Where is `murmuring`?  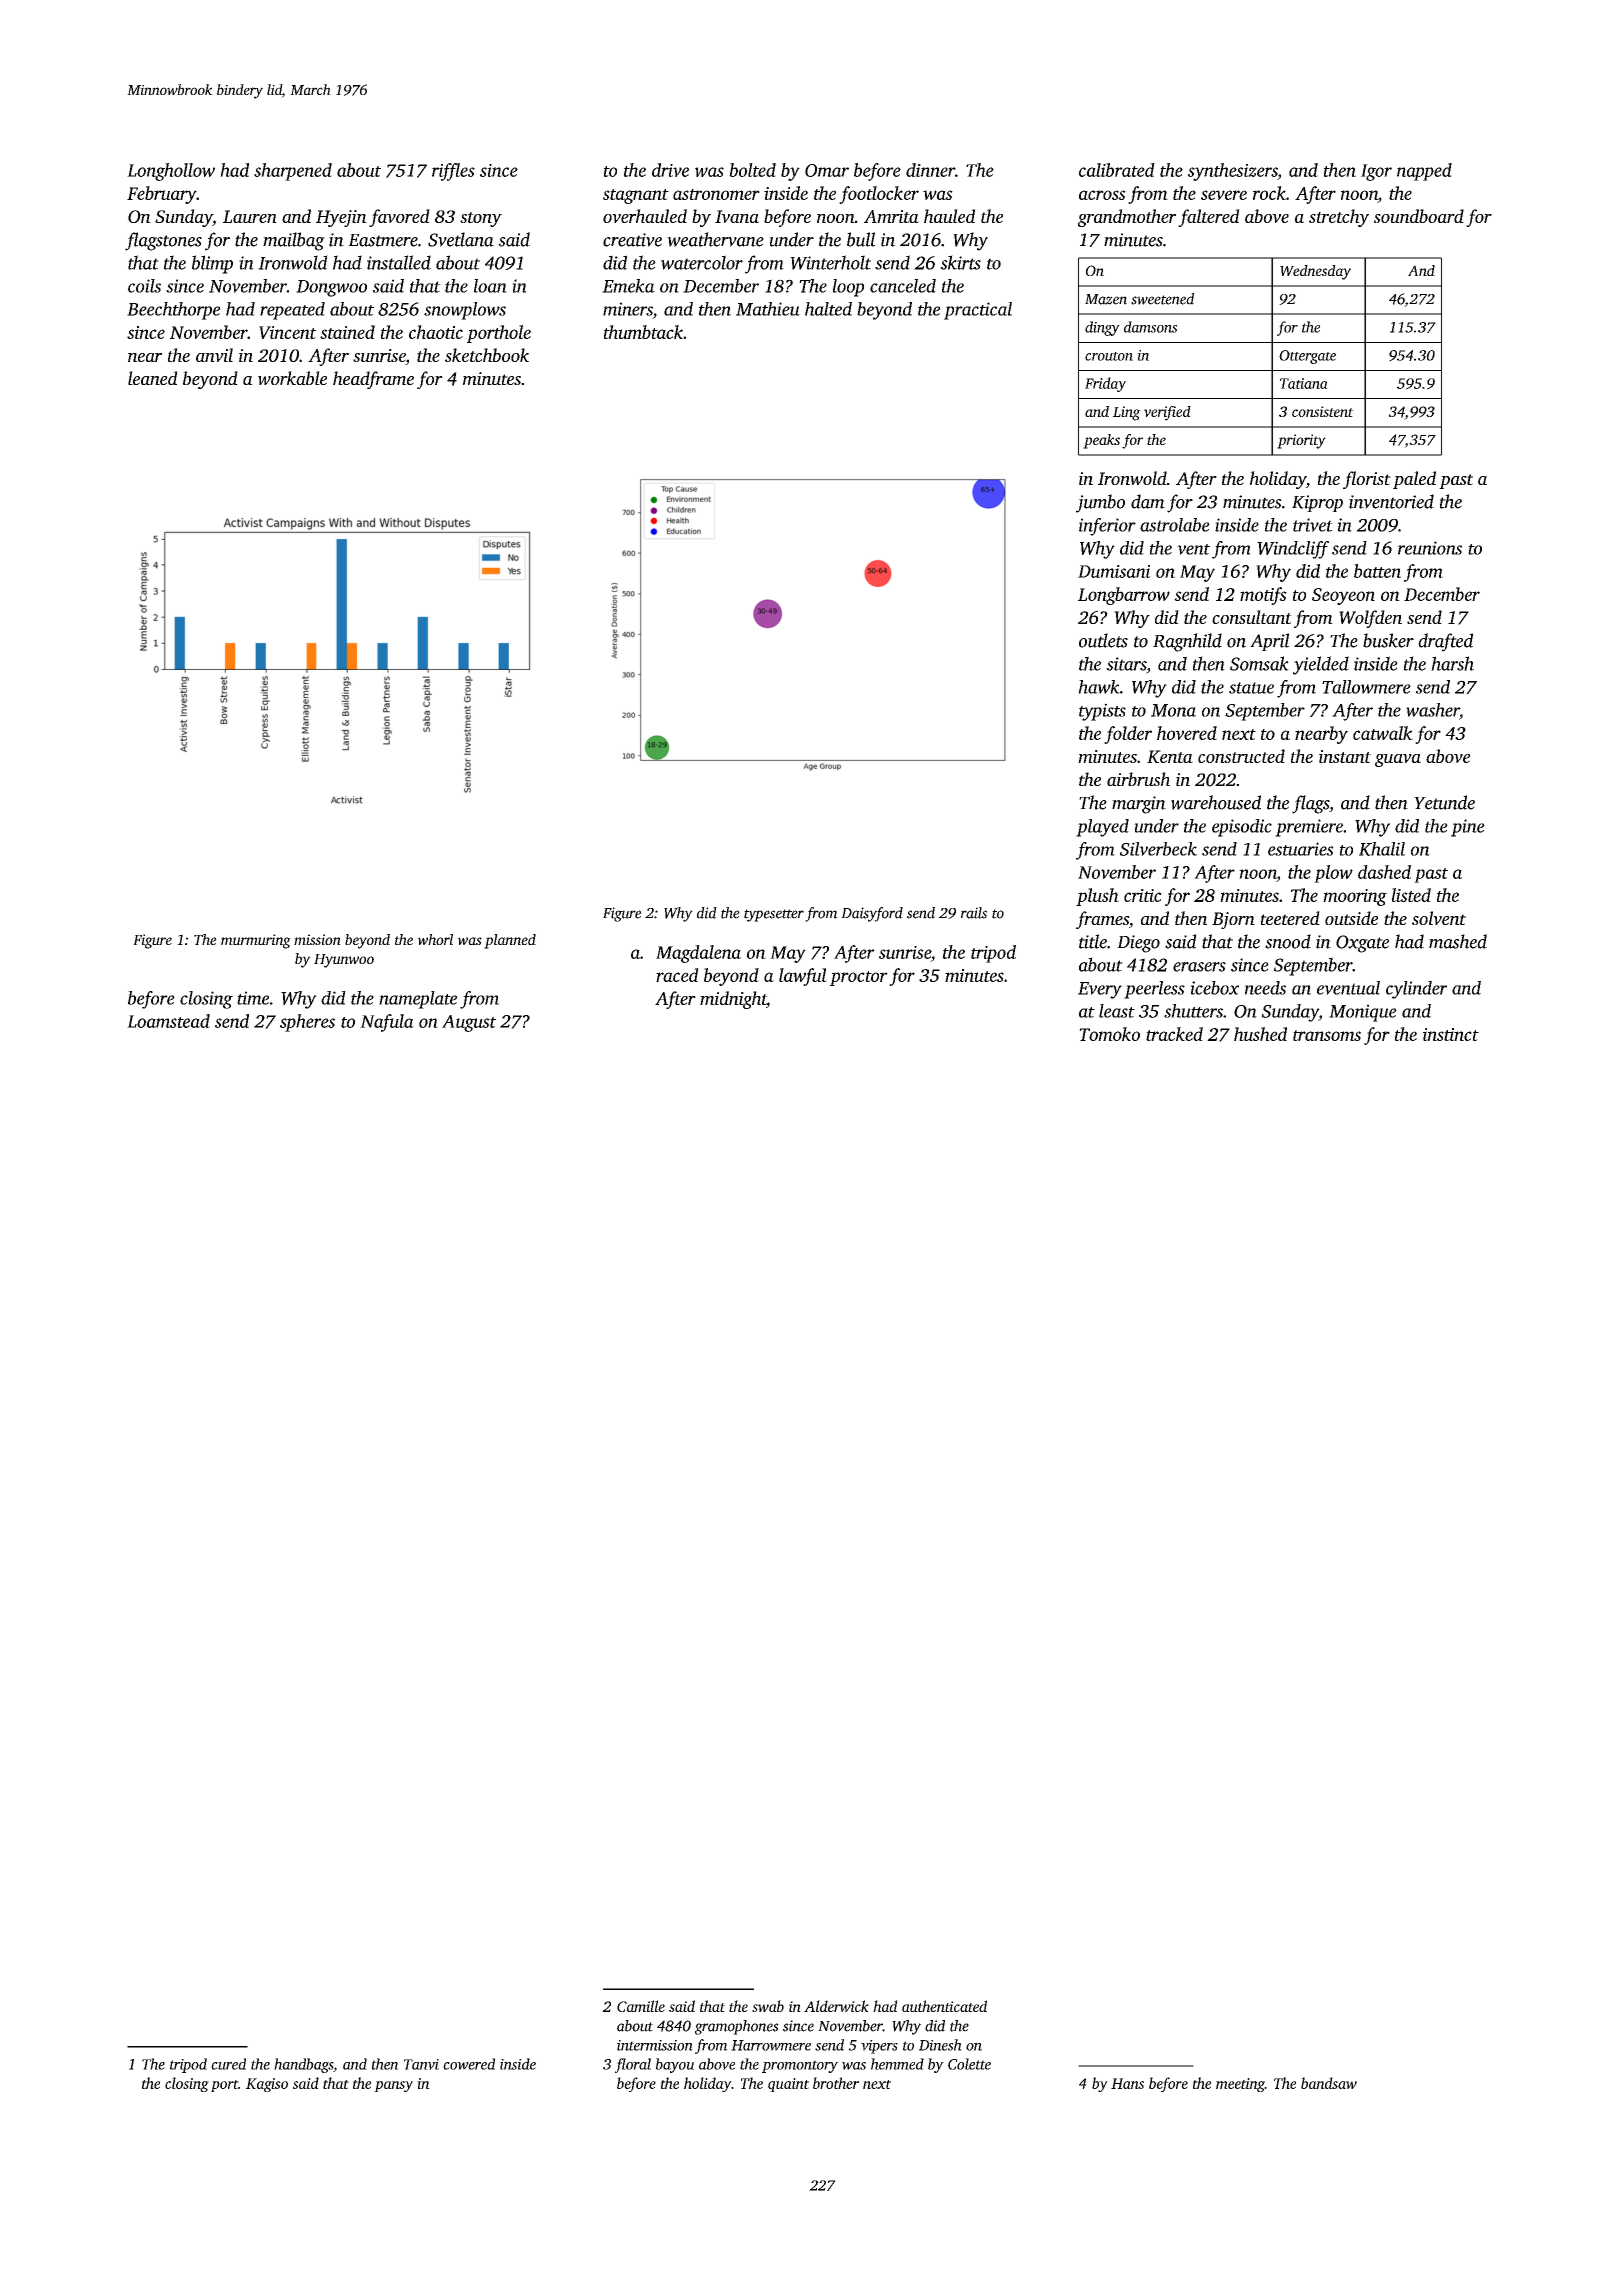
murmuring is located at coordinates (256, 941).
